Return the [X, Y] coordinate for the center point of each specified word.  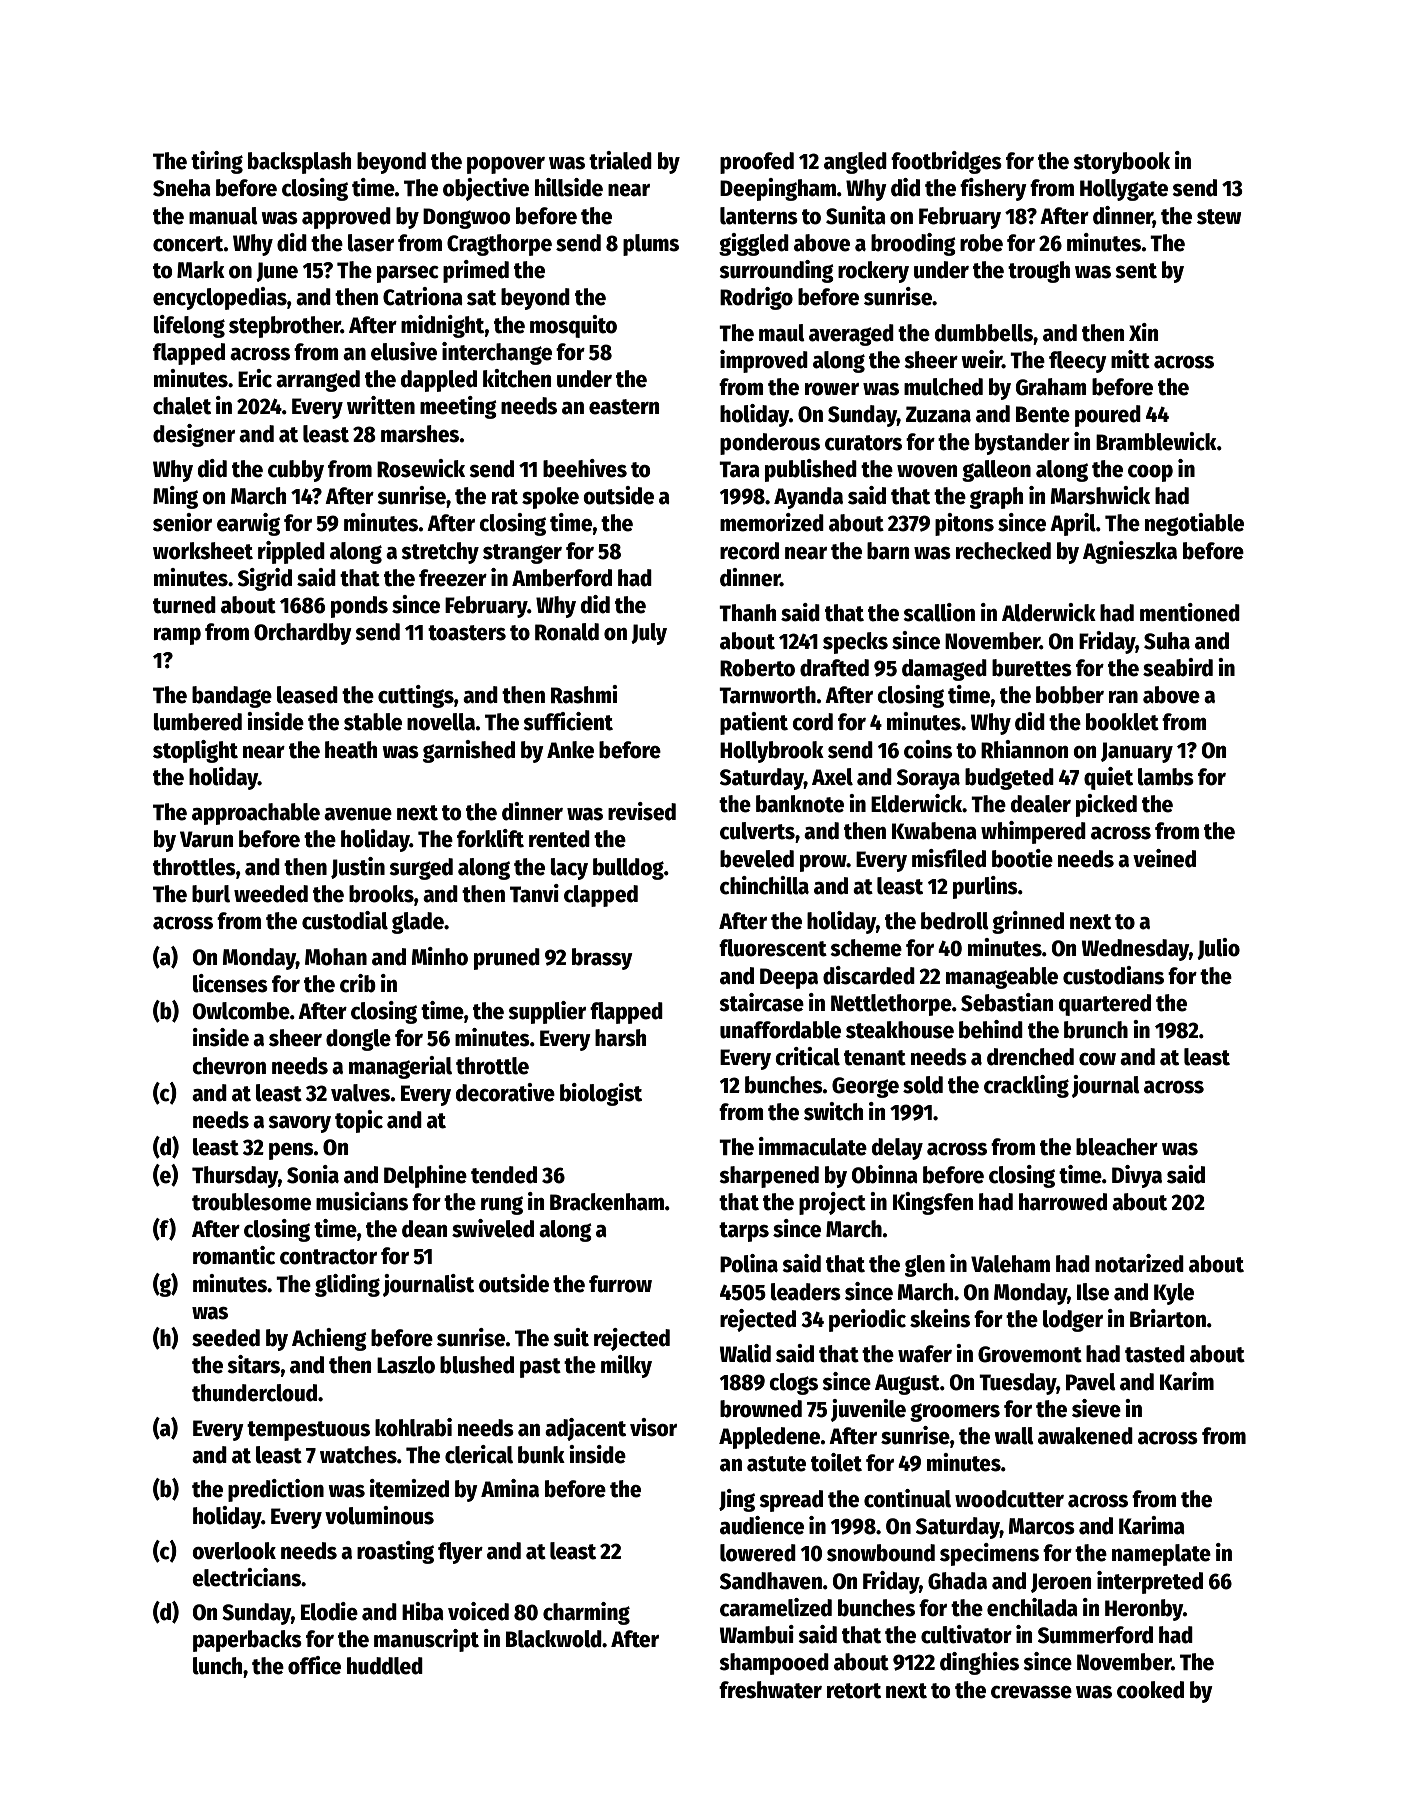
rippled [291, 552]
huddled [385, 1666]
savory [299, 1124]
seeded [226, 1338]
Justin [358, 868]
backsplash [299, 163]
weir [981, 359]
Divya [1137, 1176]
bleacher [1117, 1147]
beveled [757, 859]
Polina [749, 1263]
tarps [744, 1232]
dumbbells [984, 333]
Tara [739, 469]
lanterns [759, 216]
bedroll [955, 921]
